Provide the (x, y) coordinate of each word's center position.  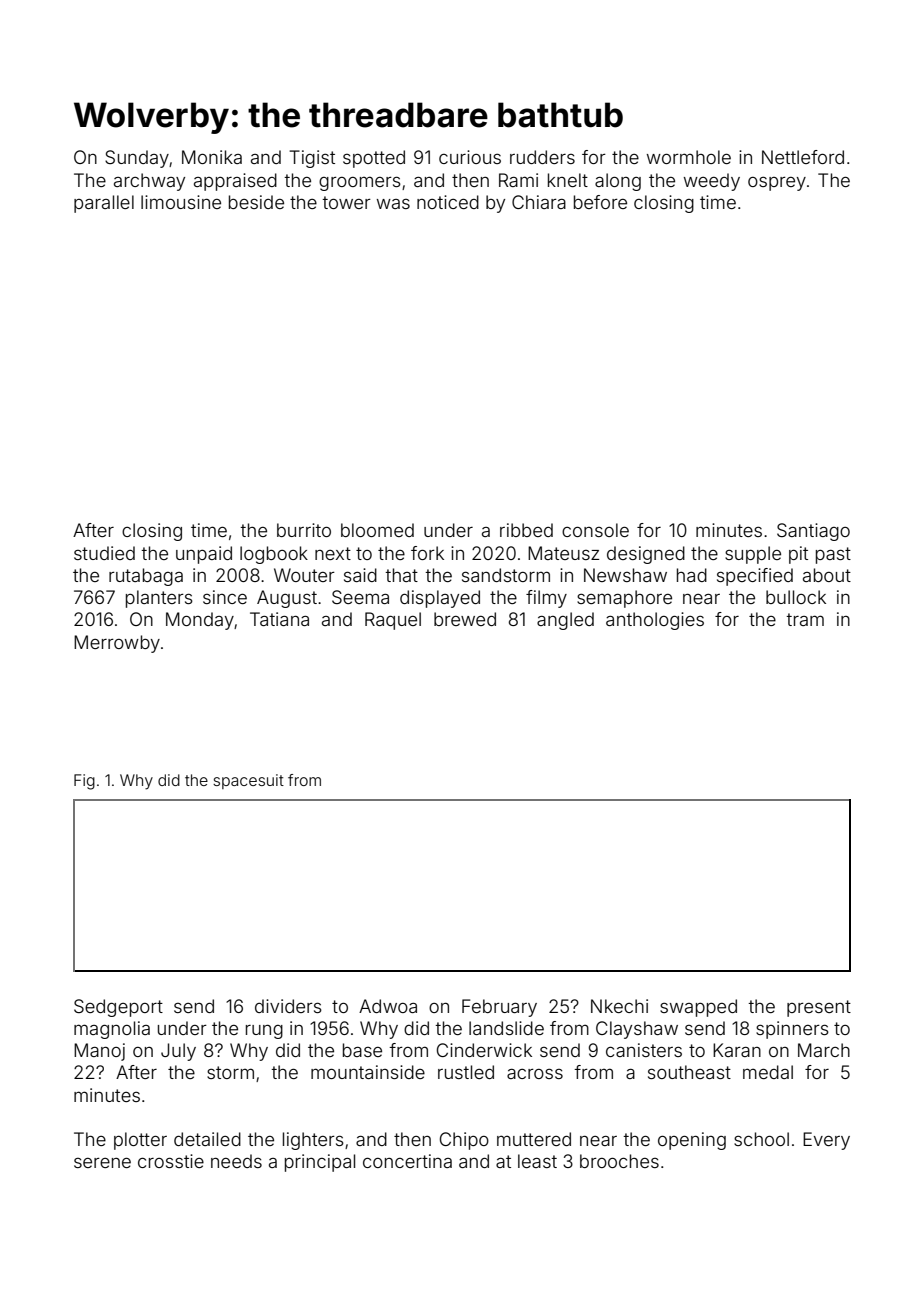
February (499, 1008)
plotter (140, 1141)
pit (798, 555)
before (600, 202)
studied (104, 553)
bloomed (377, 530)
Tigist (312, 159)
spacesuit (248, 781)
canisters (644, 1050)
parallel (104, 204)
